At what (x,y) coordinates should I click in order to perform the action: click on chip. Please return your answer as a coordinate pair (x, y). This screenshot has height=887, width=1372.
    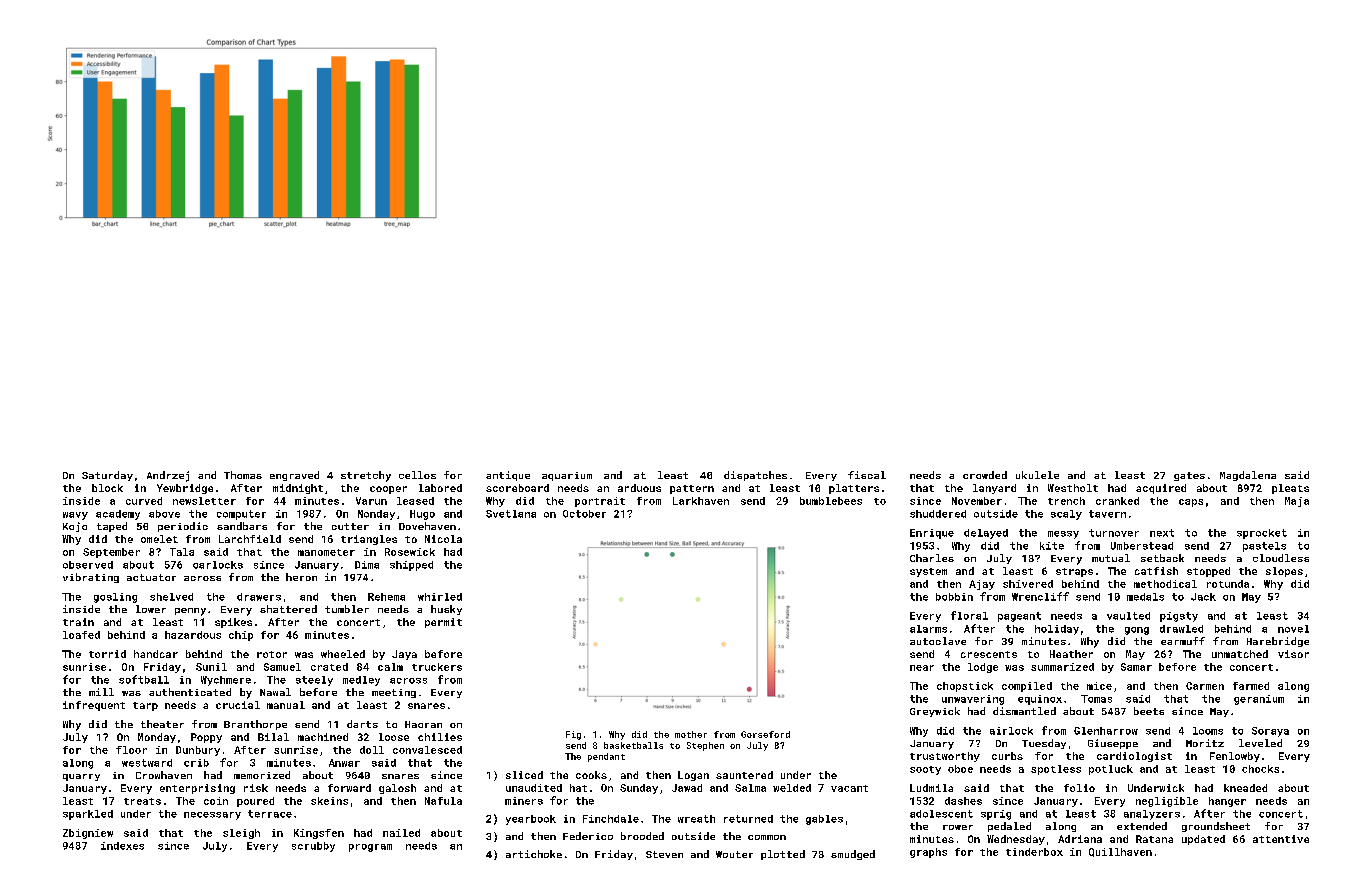
    Looking at the image, I should click on (241, 636).
